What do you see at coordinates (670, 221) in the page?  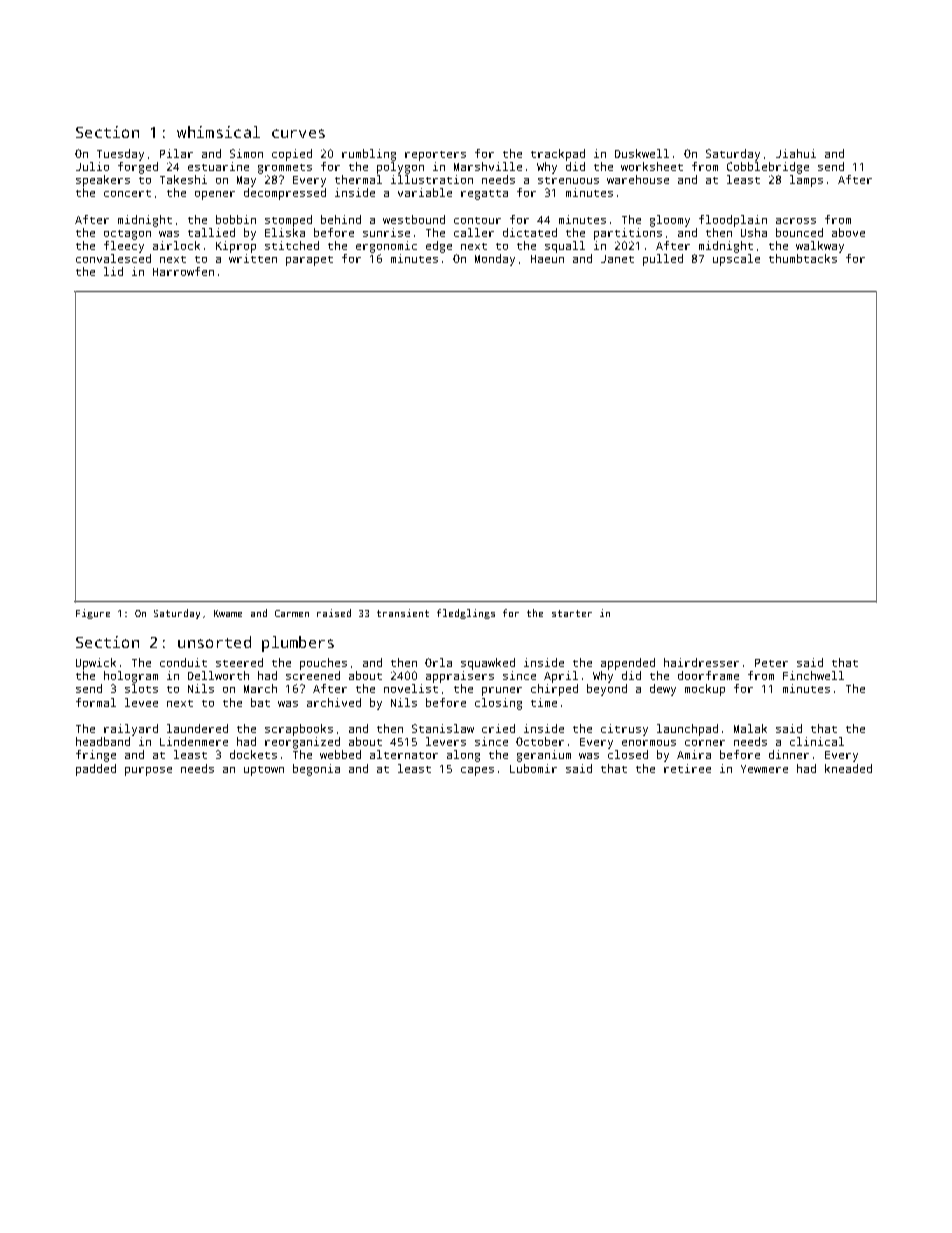 I see `gloomy` at bounding box center [670, 221].
